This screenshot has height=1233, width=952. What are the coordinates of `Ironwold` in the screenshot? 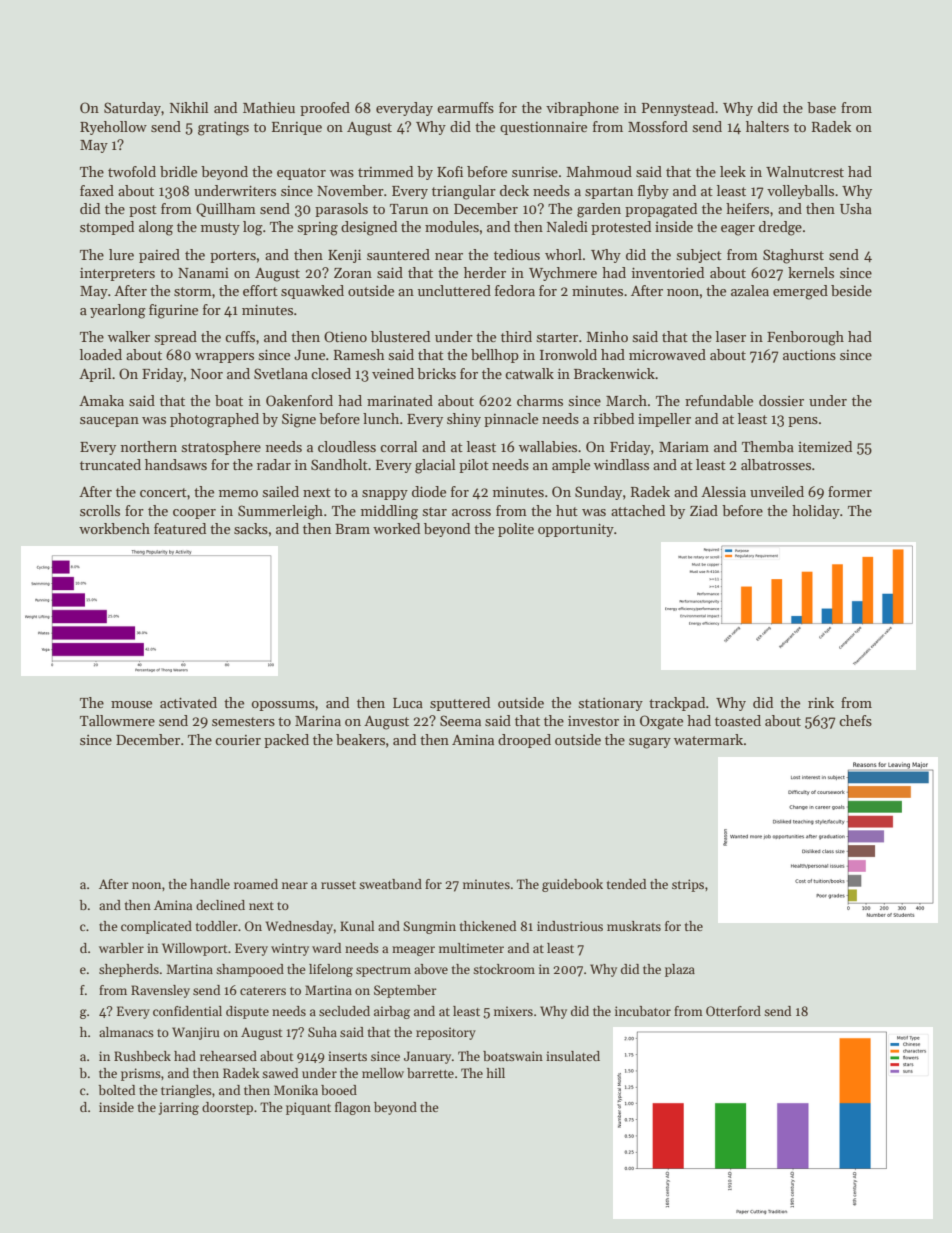 It's located at (568, 354).
